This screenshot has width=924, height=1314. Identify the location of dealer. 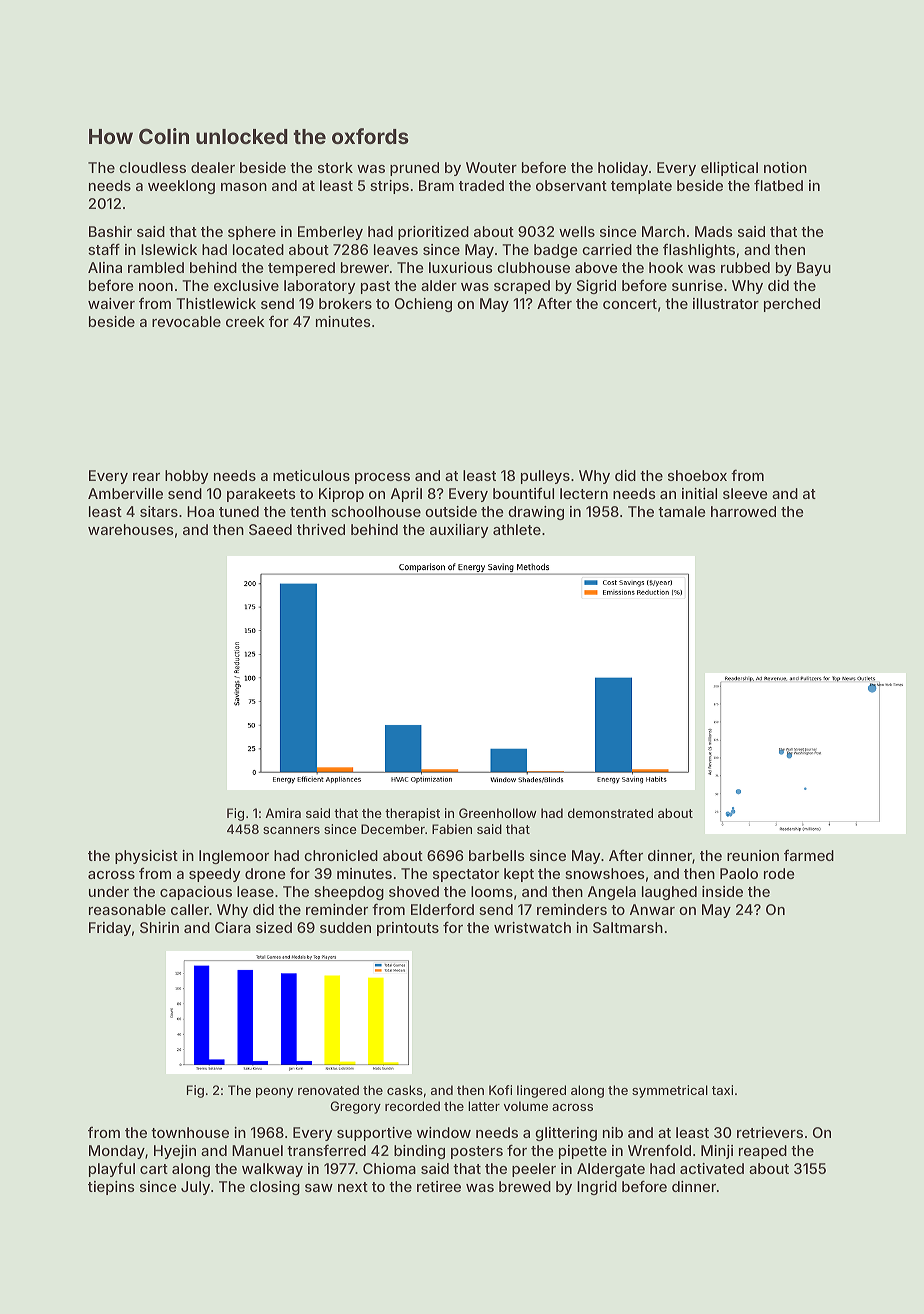
(213, 167).
